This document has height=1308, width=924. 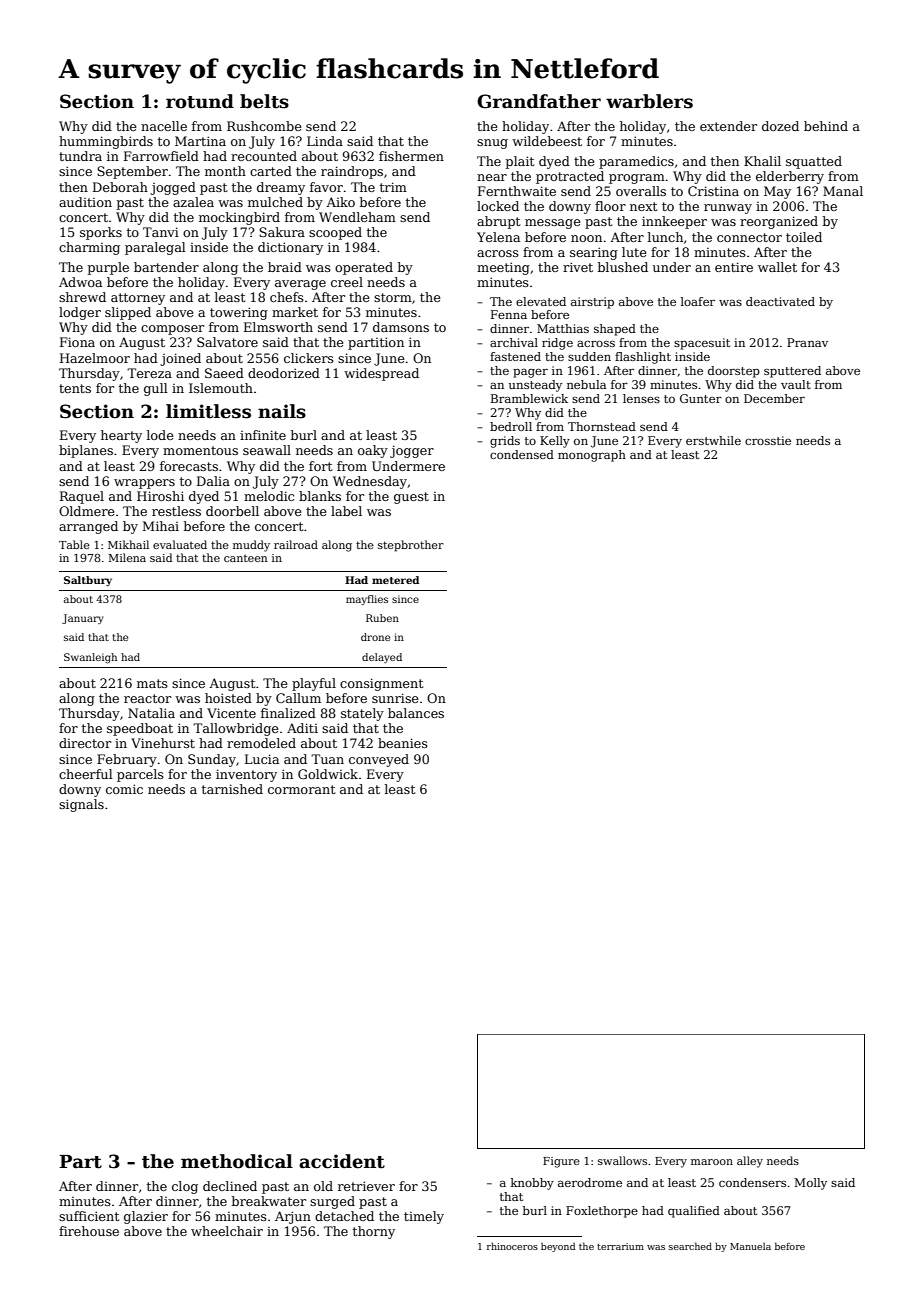 I want to click on signals, so click(x=81, y=805).
